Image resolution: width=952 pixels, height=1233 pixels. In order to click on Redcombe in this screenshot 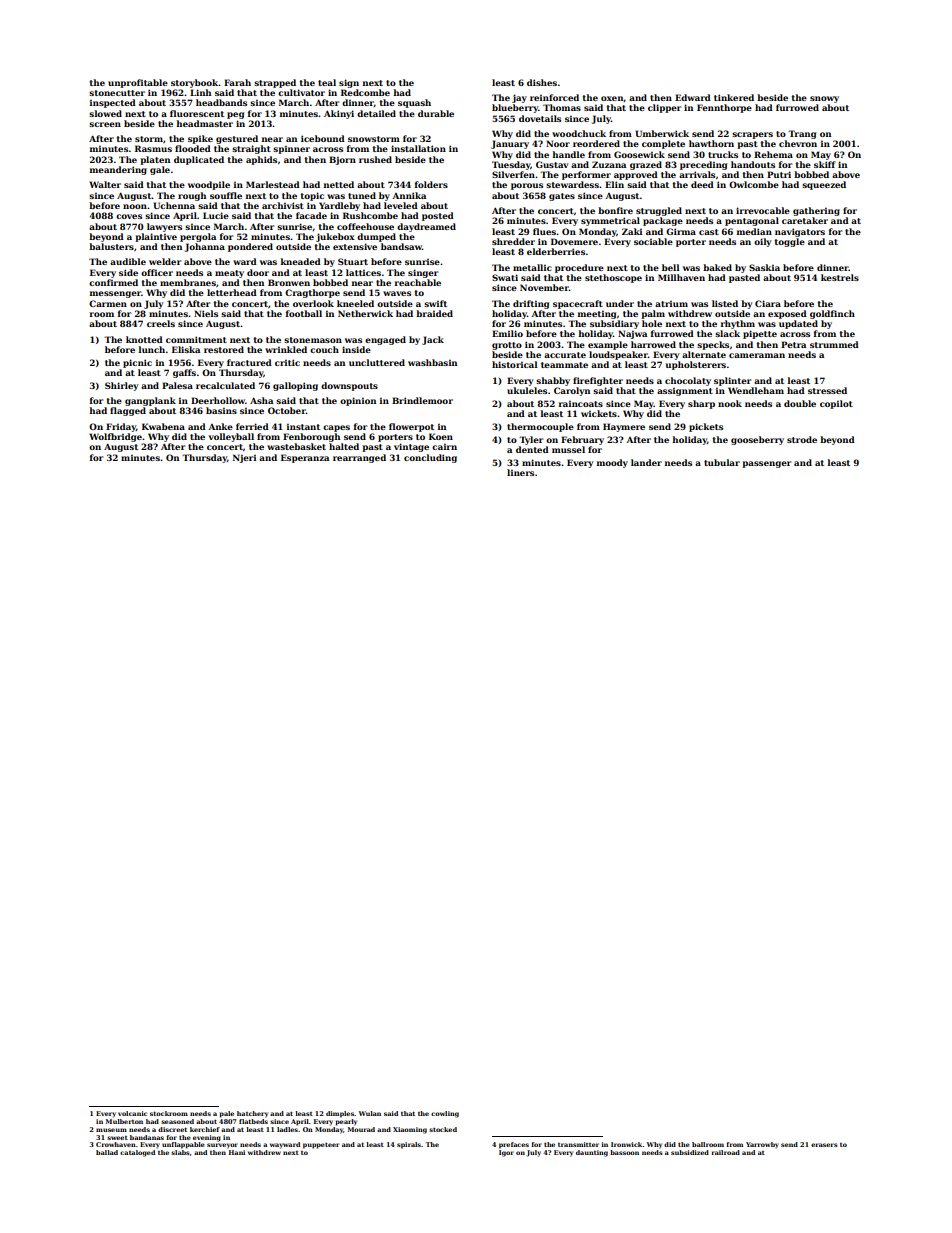, I will do `click(365, 92)`.
